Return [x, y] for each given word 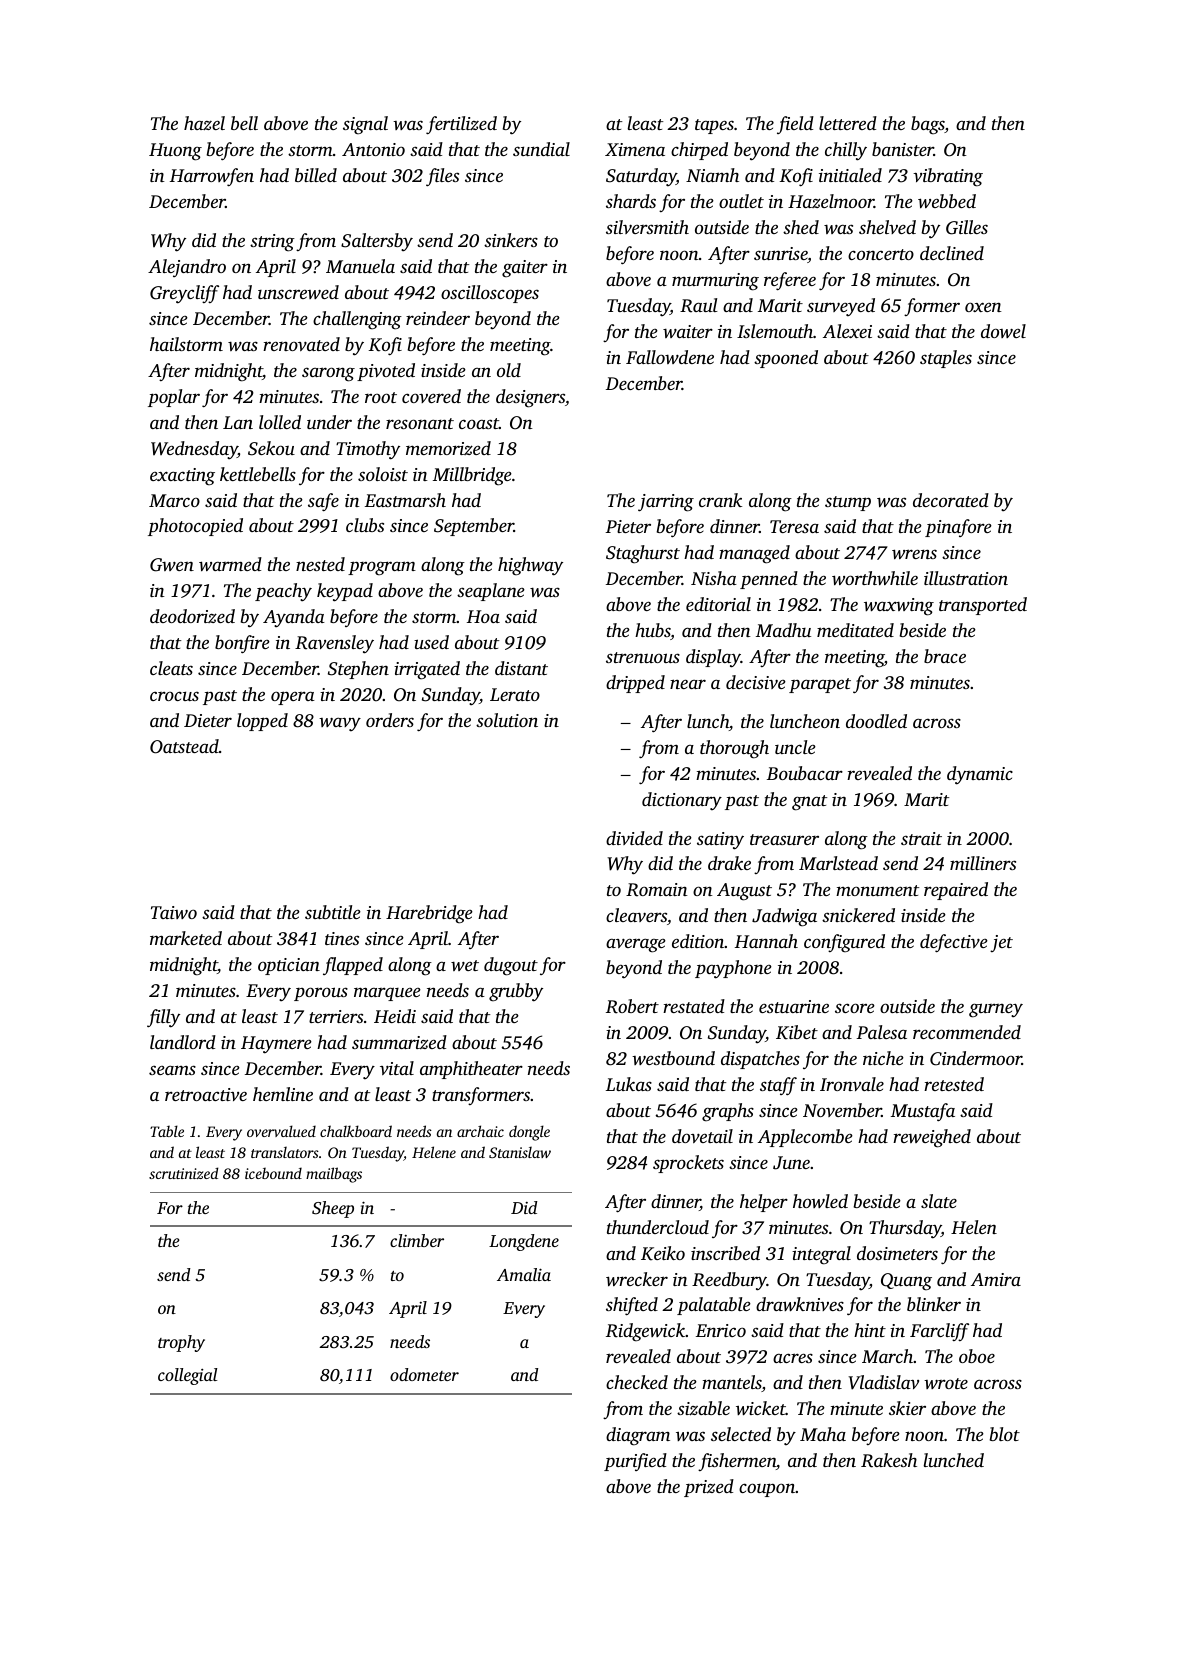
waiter [688, 331]
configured [844, 943]
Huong [175, 152]
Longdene [524, 1242]
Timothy [368, 450]
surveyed [841, 307]
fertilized [461, 125]
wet [465, 965]
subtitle [333, 912]
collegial [187, 1376]
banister [903, 149]
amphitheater [471, 1070]
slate [939, 1201]
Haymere [276, 1045]
